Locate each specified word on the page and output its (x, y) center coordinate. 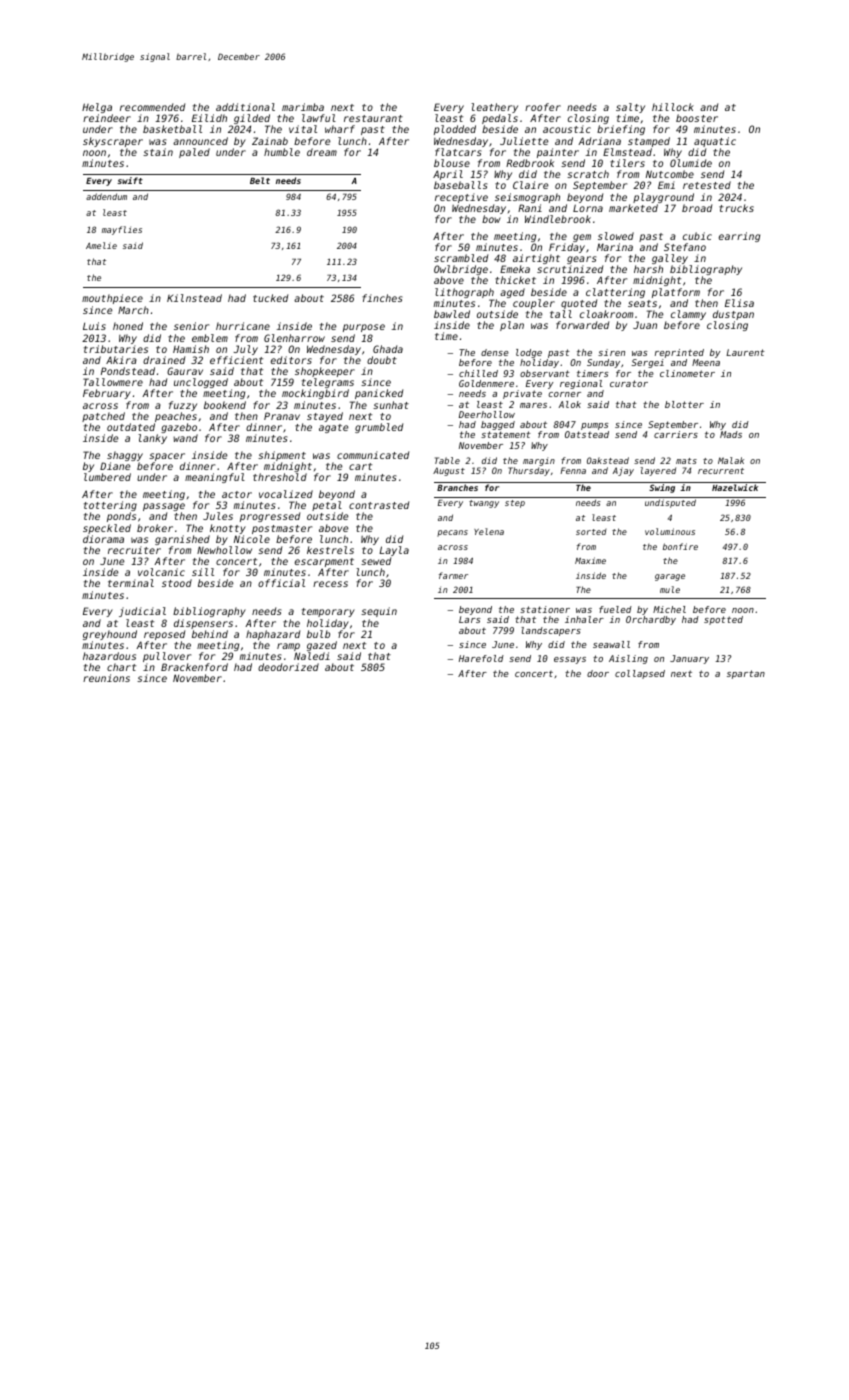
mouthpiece (112, 299)
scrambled (461, 258)
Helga (97, 108)
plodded (455, 130)
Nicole (252, 539)
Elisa (739, 303)
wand (185, 438)
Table (447, 460)
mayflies (122, 230)
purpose (364, 328)
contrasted (379, 505)
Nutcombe (670, 174)
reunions (106, 678)
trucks (736, 208)
